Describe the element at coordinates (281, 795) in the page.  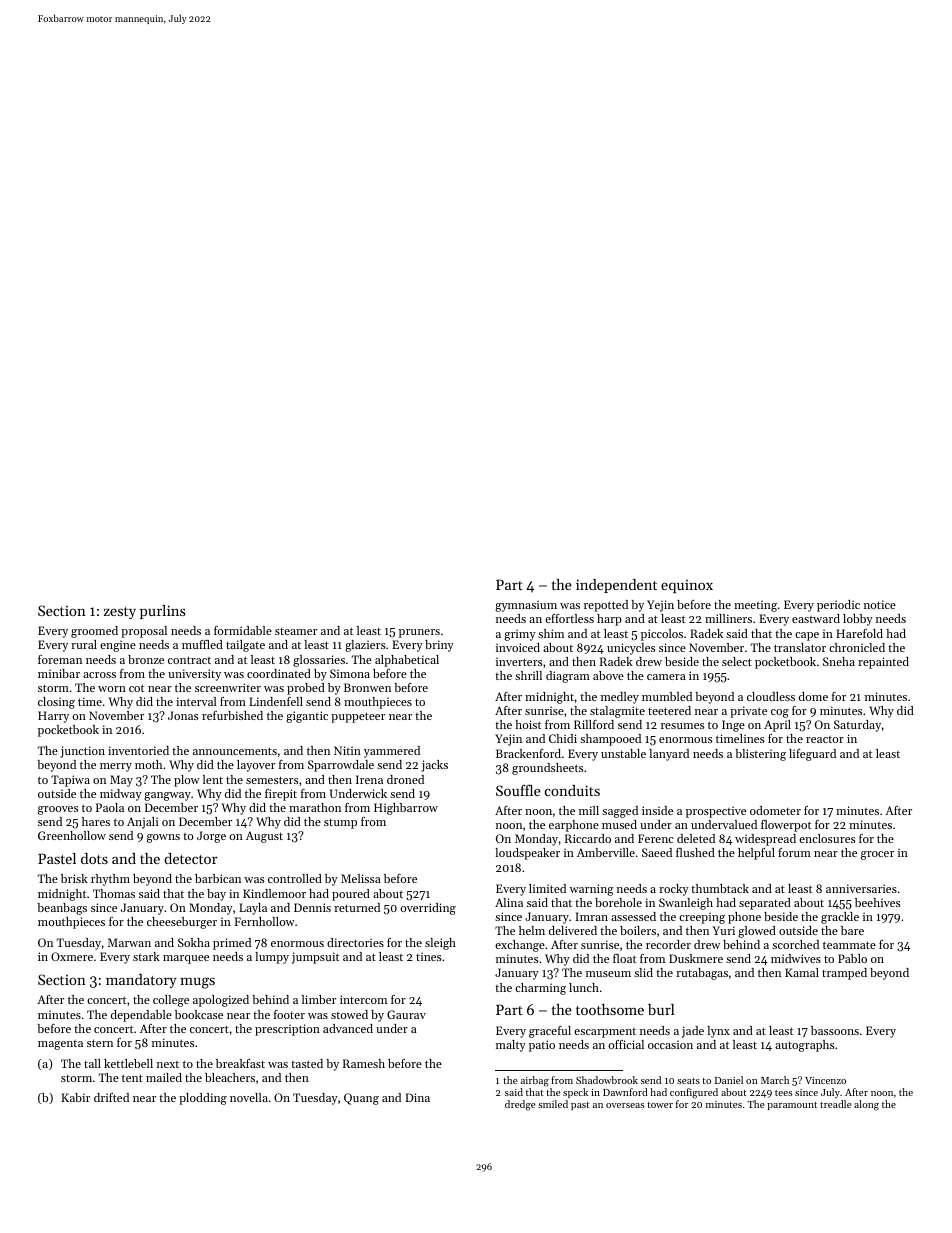
I see `firepit` at that location.
